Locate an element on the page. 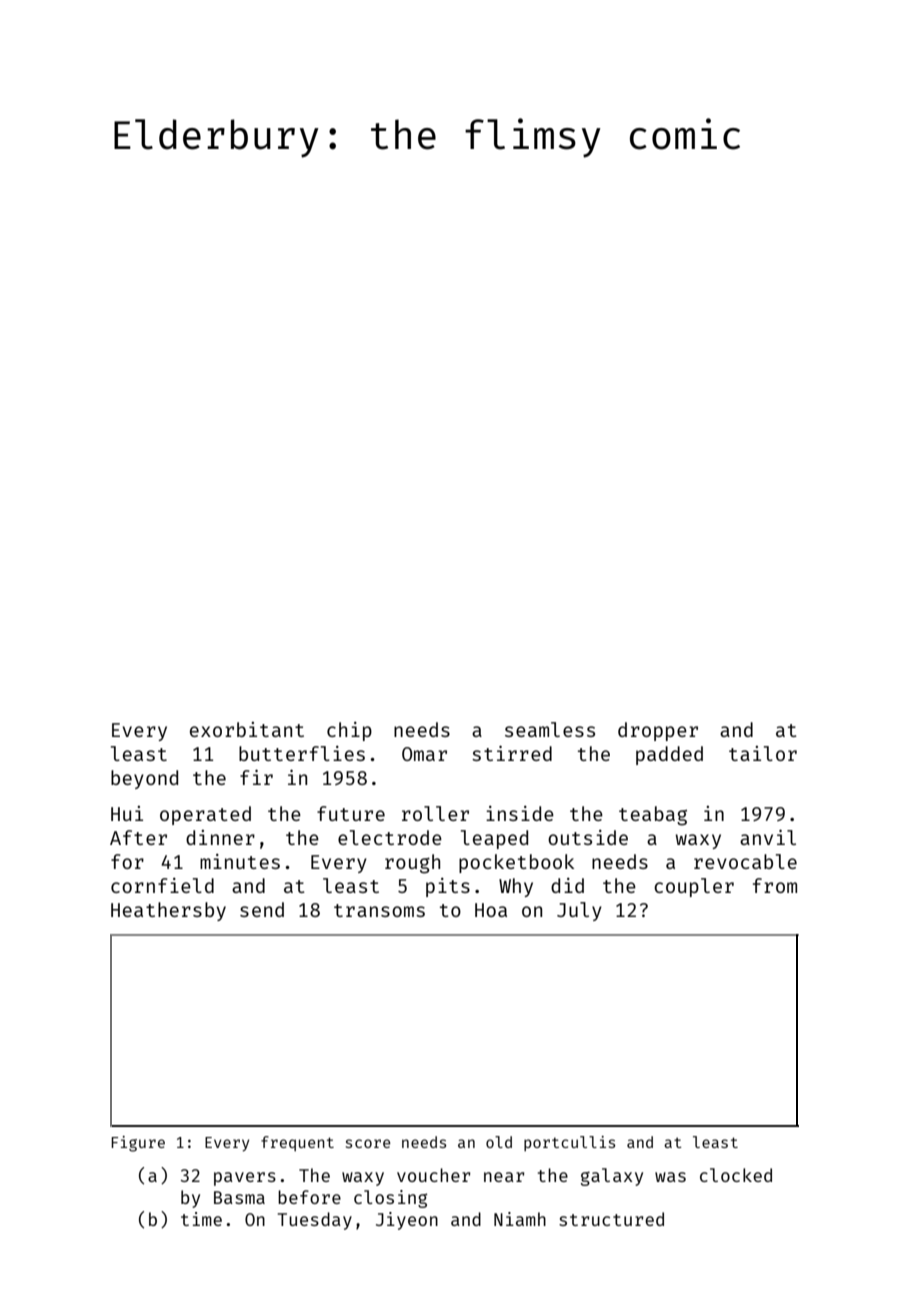 This image has width=908, height=1316. dropper is located at coordinates (658, 731).
